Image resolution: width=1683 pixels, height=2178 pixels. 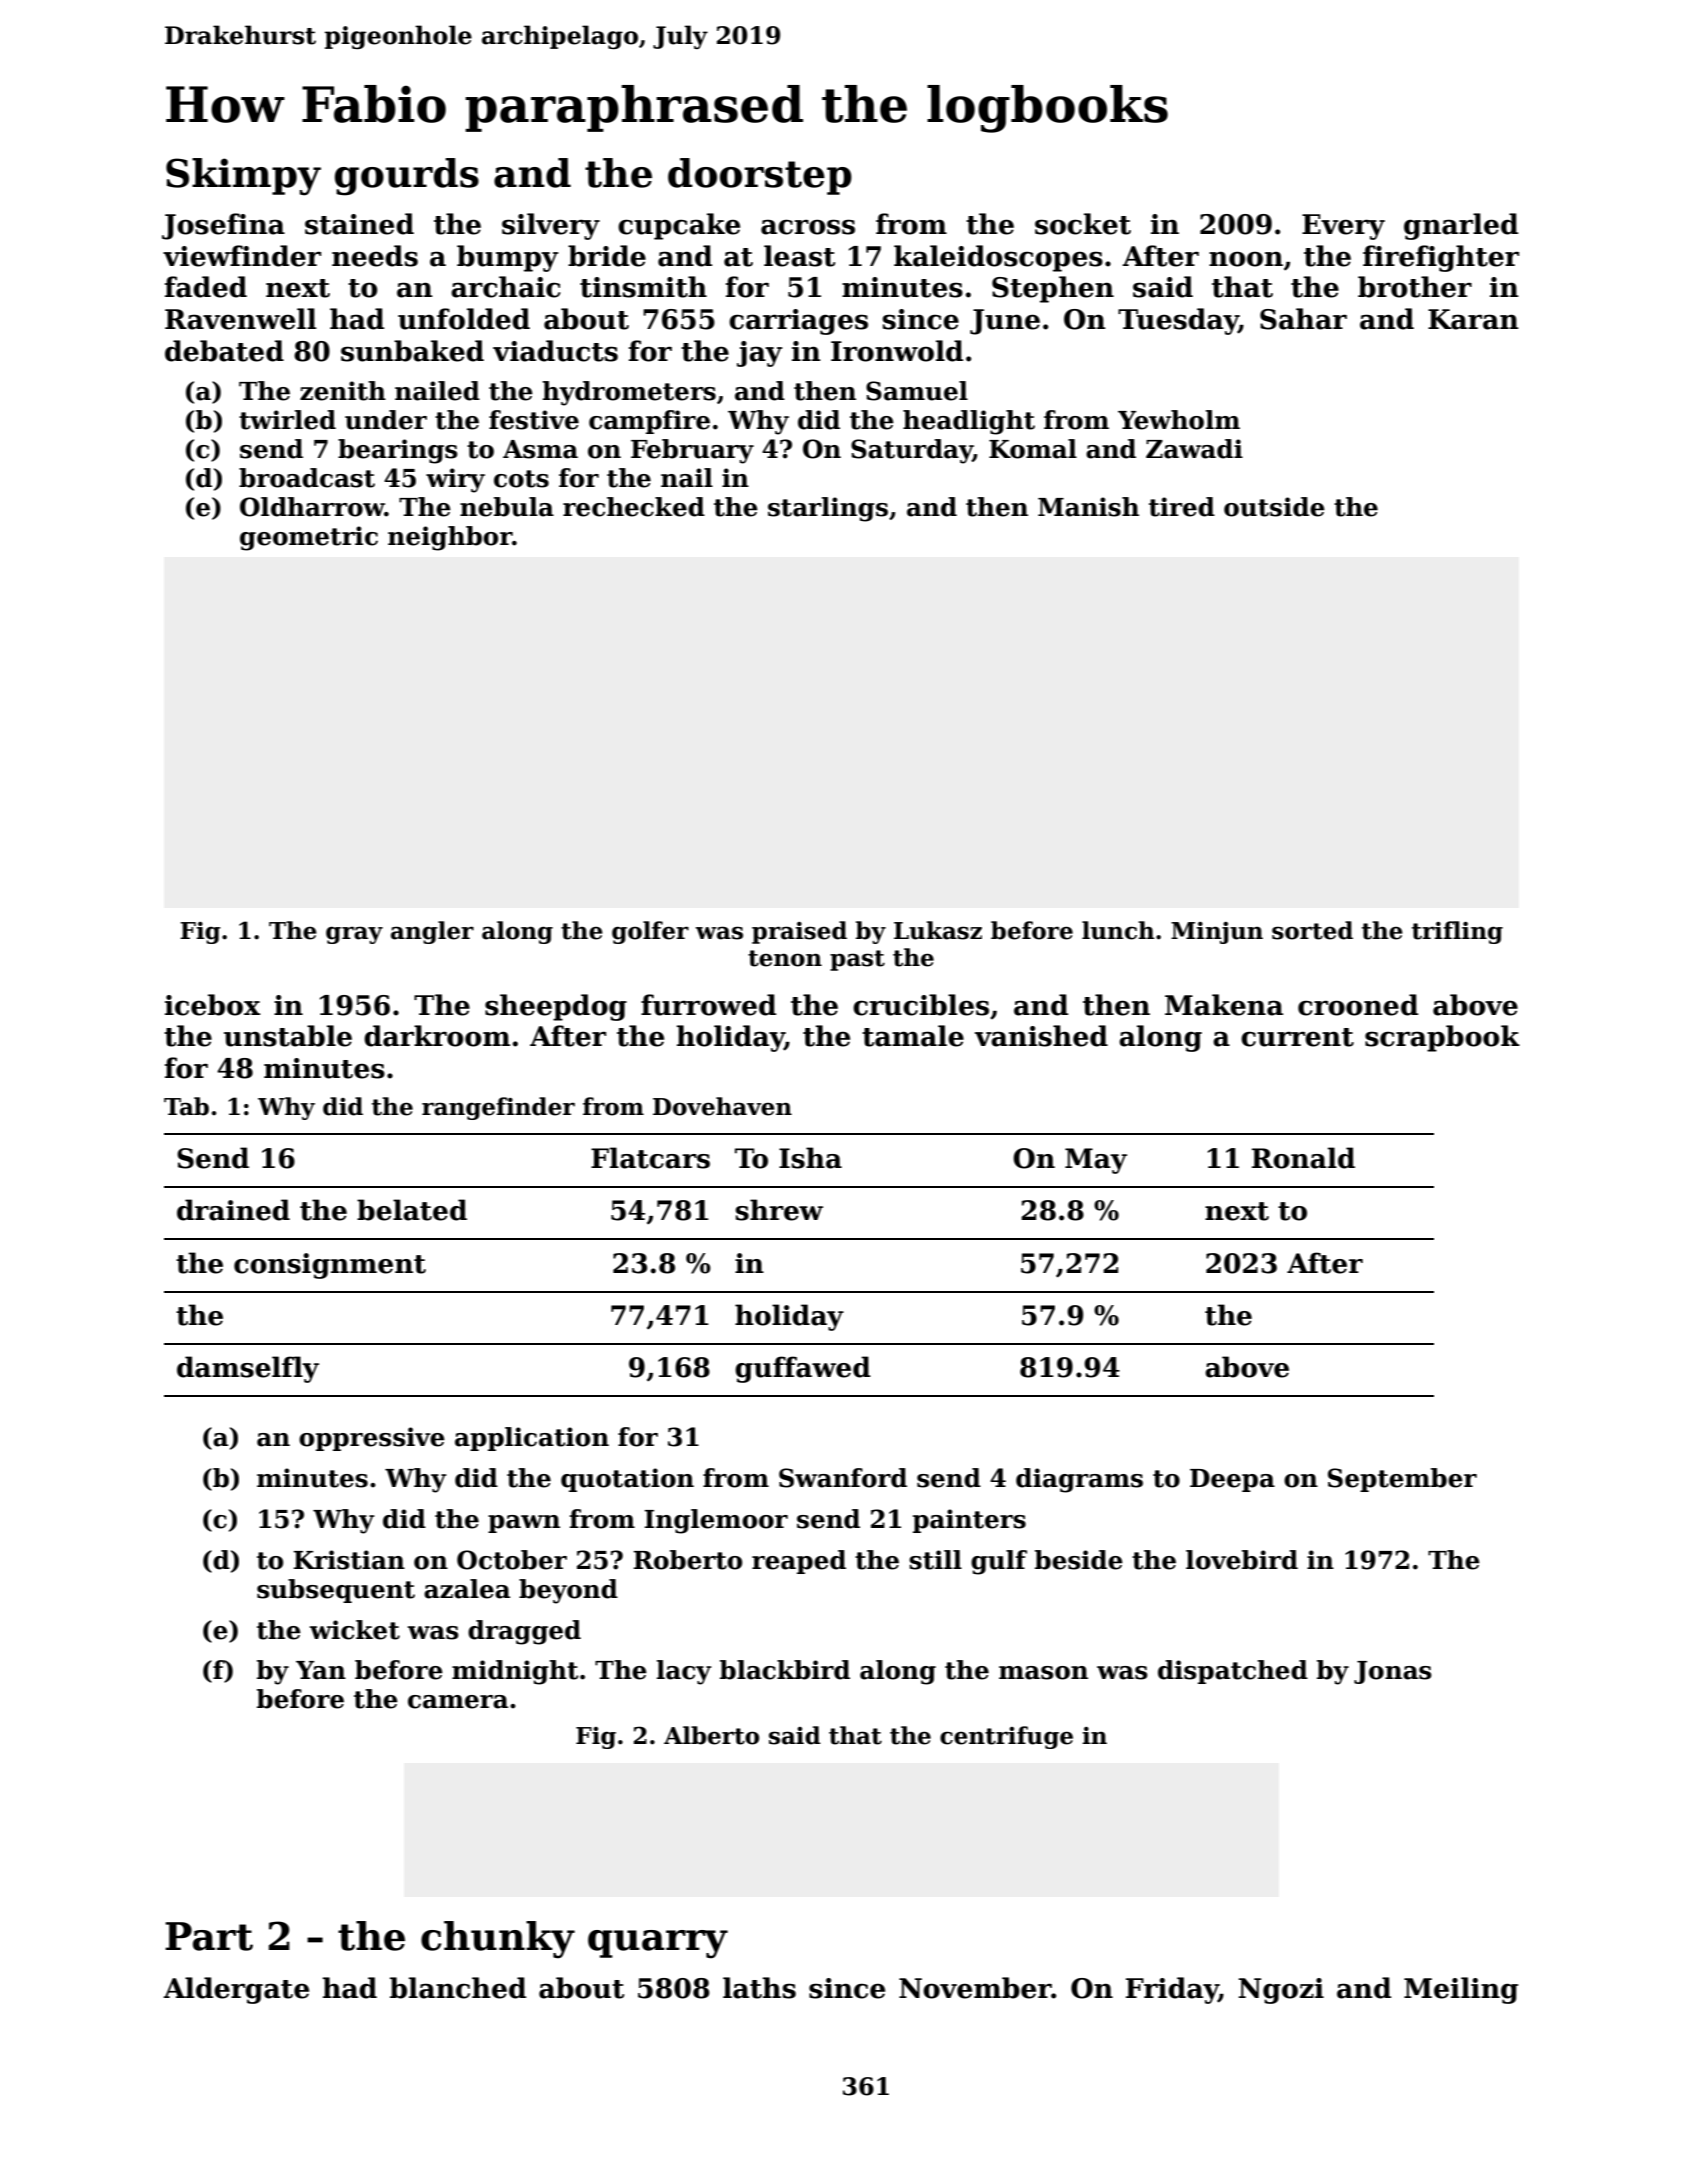 I want to click on dispatched, so click(x=1233, y=1672).
